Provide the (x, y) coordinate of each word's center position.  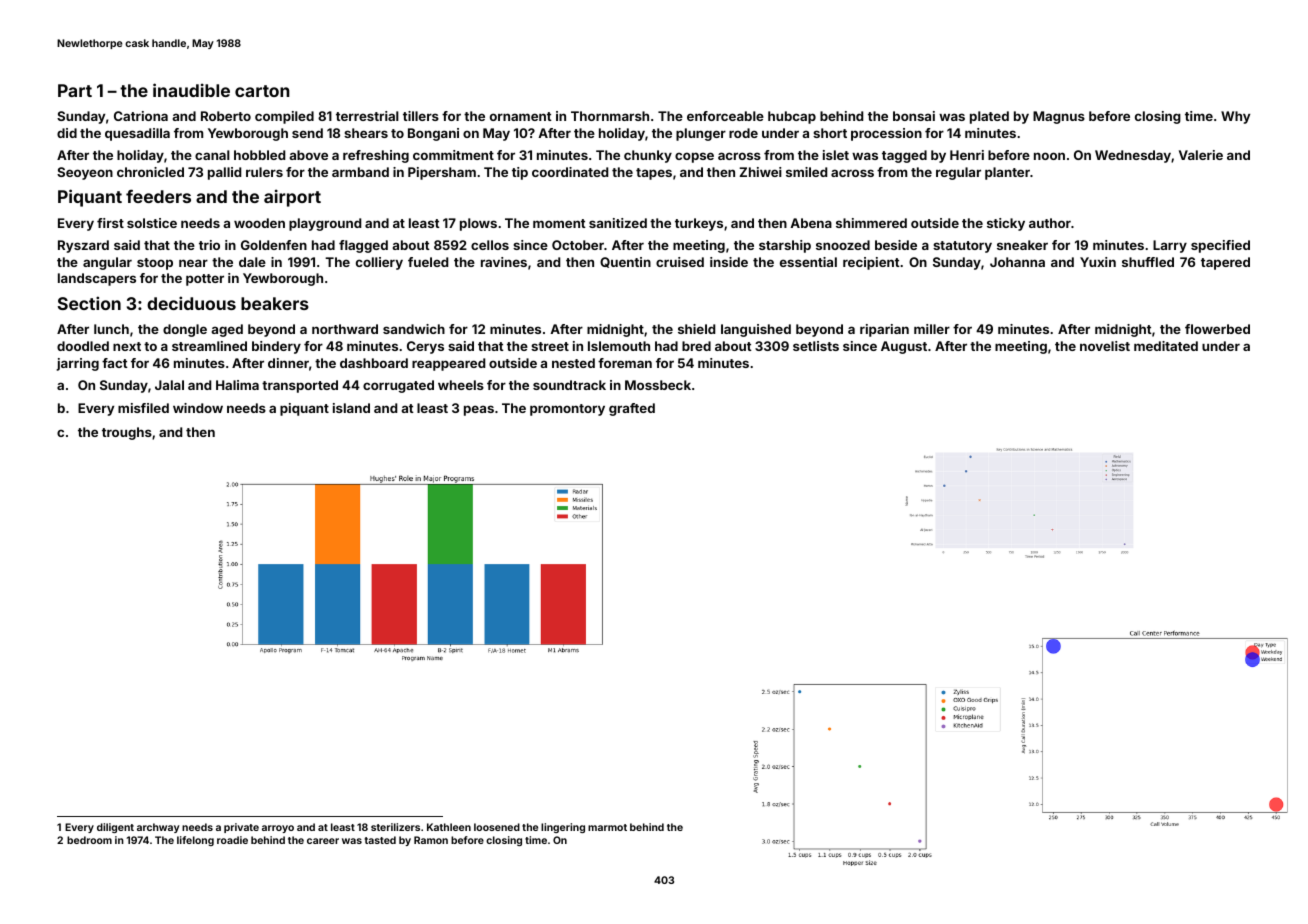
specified (1220, 246)
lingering (563, 828)
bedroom (89, 840)
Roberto (226, 116)
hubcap (792, 117)
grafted (632, 409)
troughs (127, 433)
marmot (607, 827)
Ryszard (83, 246)
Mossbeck (658, 385)
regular (958, 173)
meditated (1166, 346)
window (198, 408)
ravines (504, 262)
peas (479, 410)
